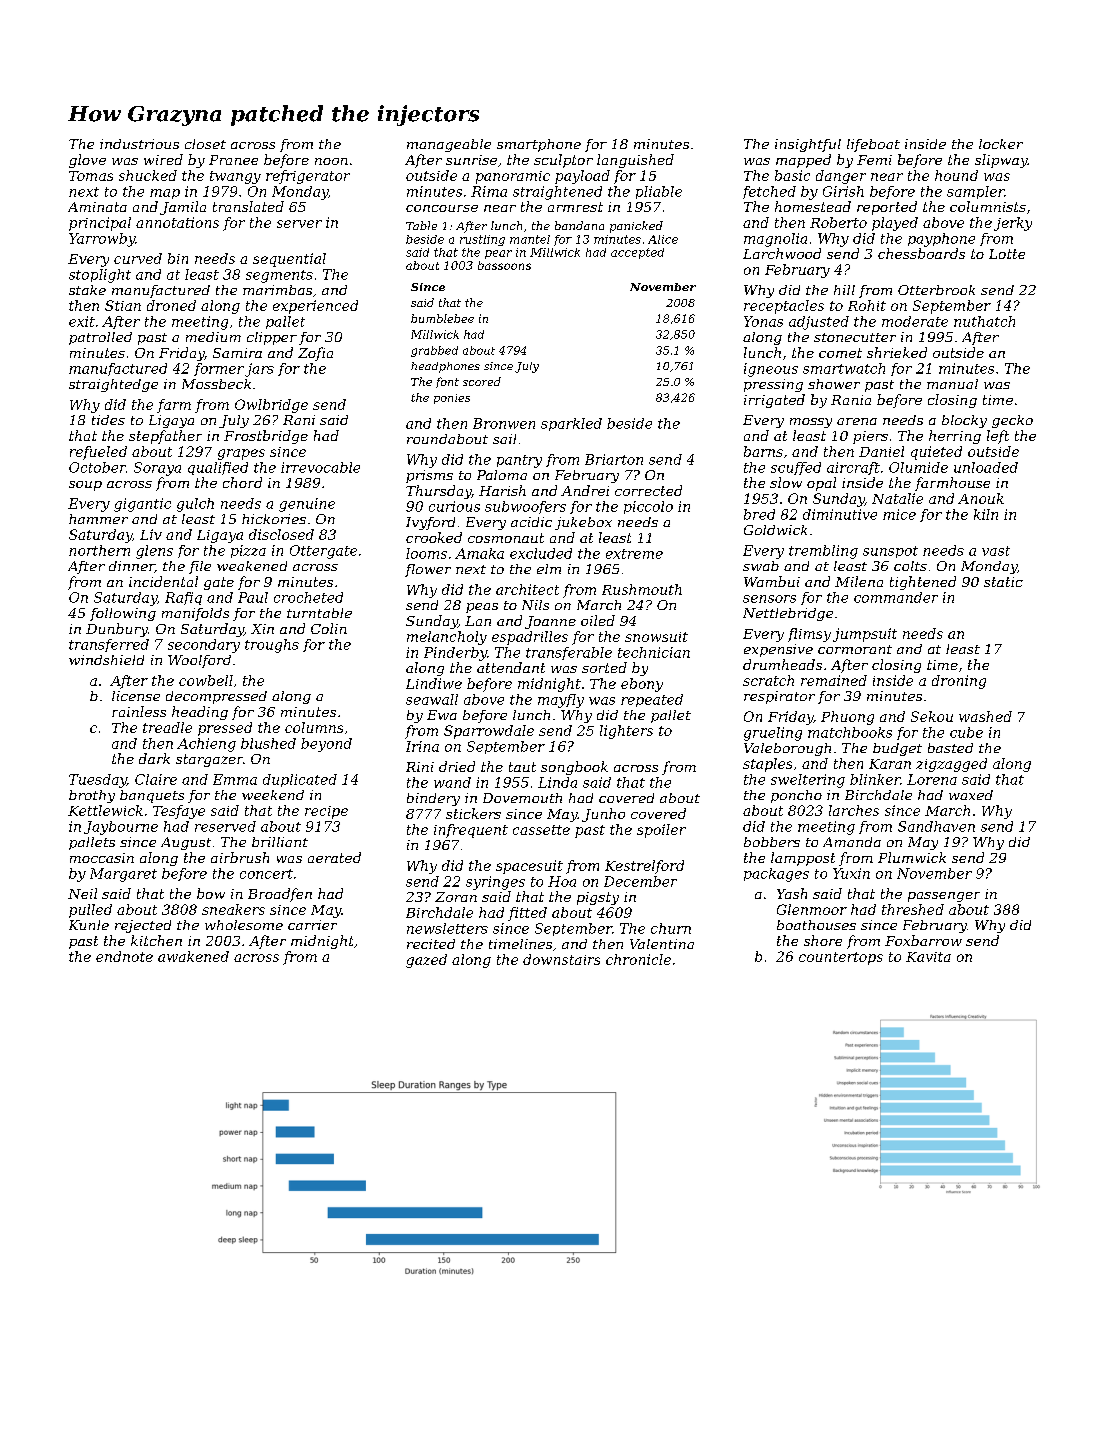 The image size is (1106, 1431). I want to click on headphones, so click(445, 367).
